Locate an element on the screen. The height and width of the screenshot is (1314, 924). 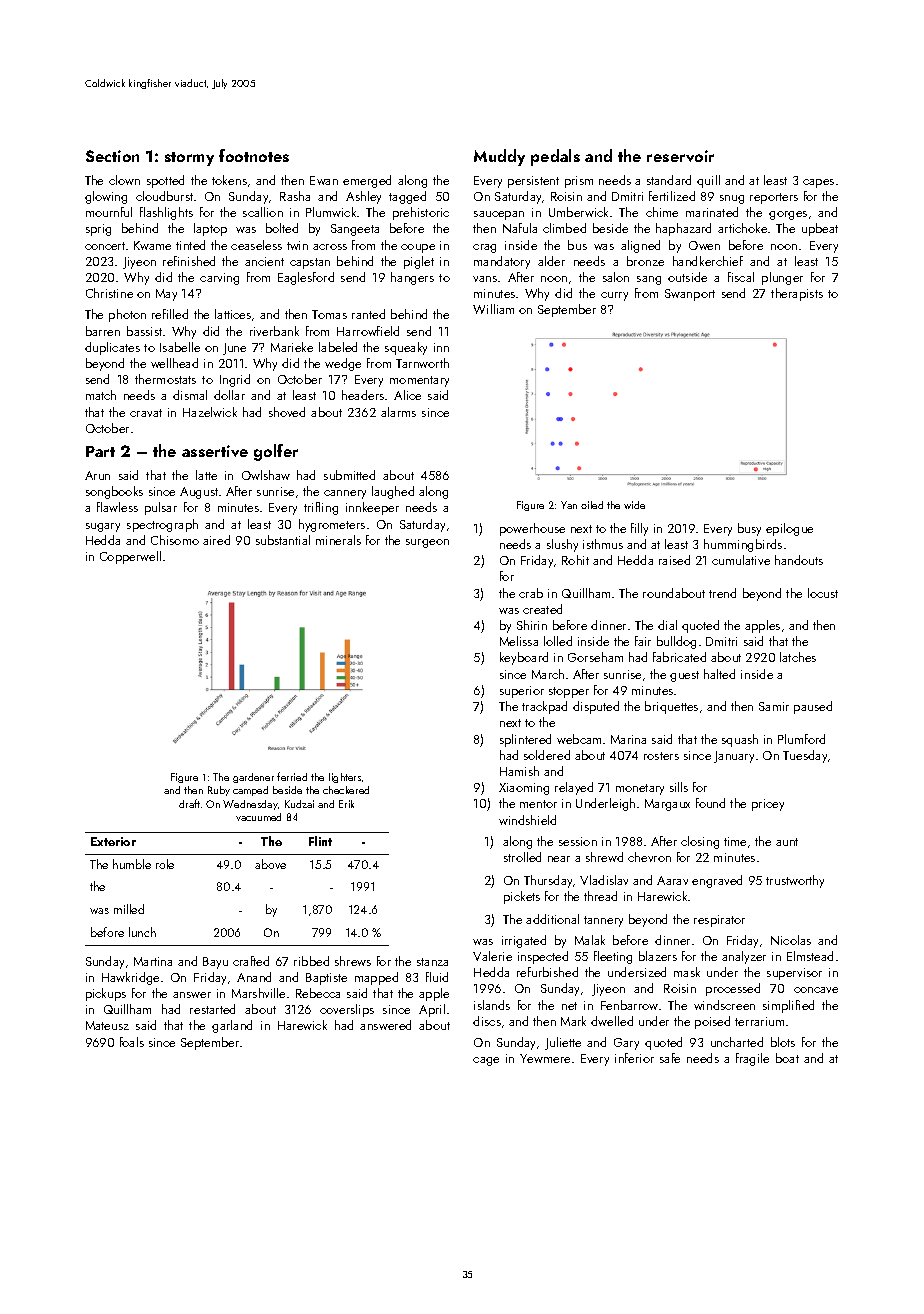
crab is located at coordinates (531, 593).
